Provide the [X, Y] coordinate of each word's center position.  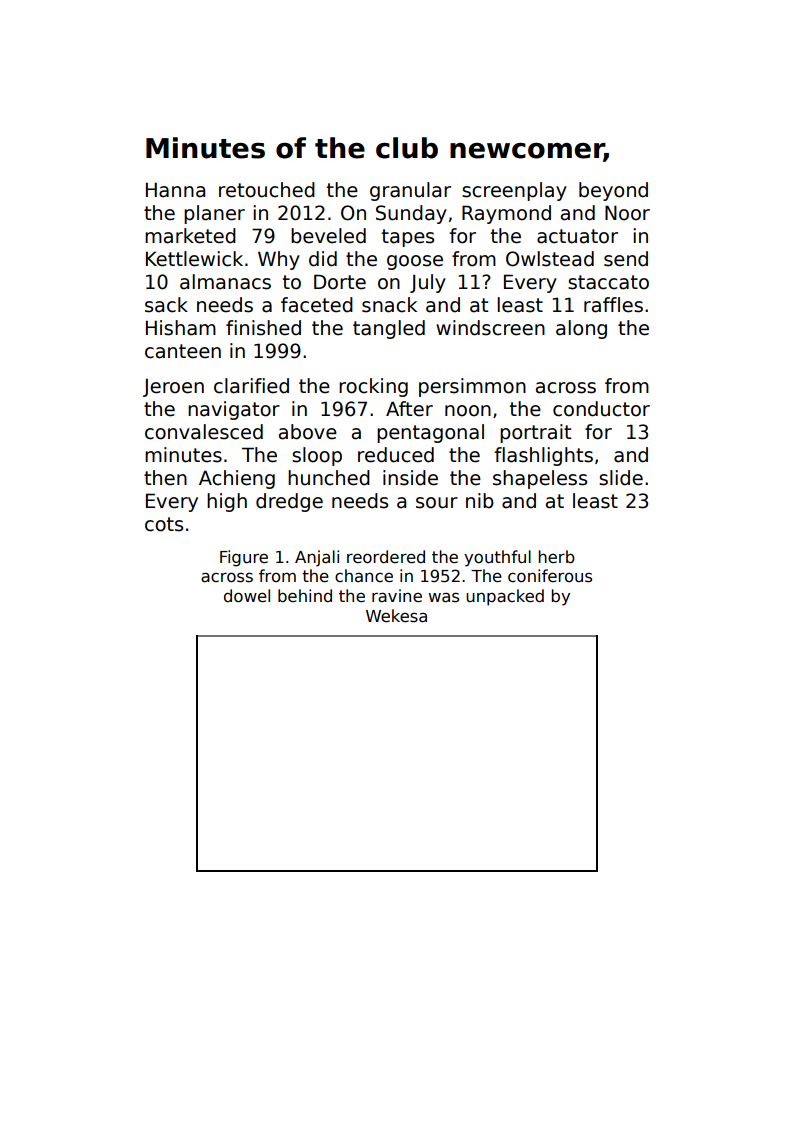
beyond [613, 191]
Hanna [175, 190]
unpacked [505, 597]
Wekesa [396, 616]
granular [410, 191]
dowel [247, 595]
